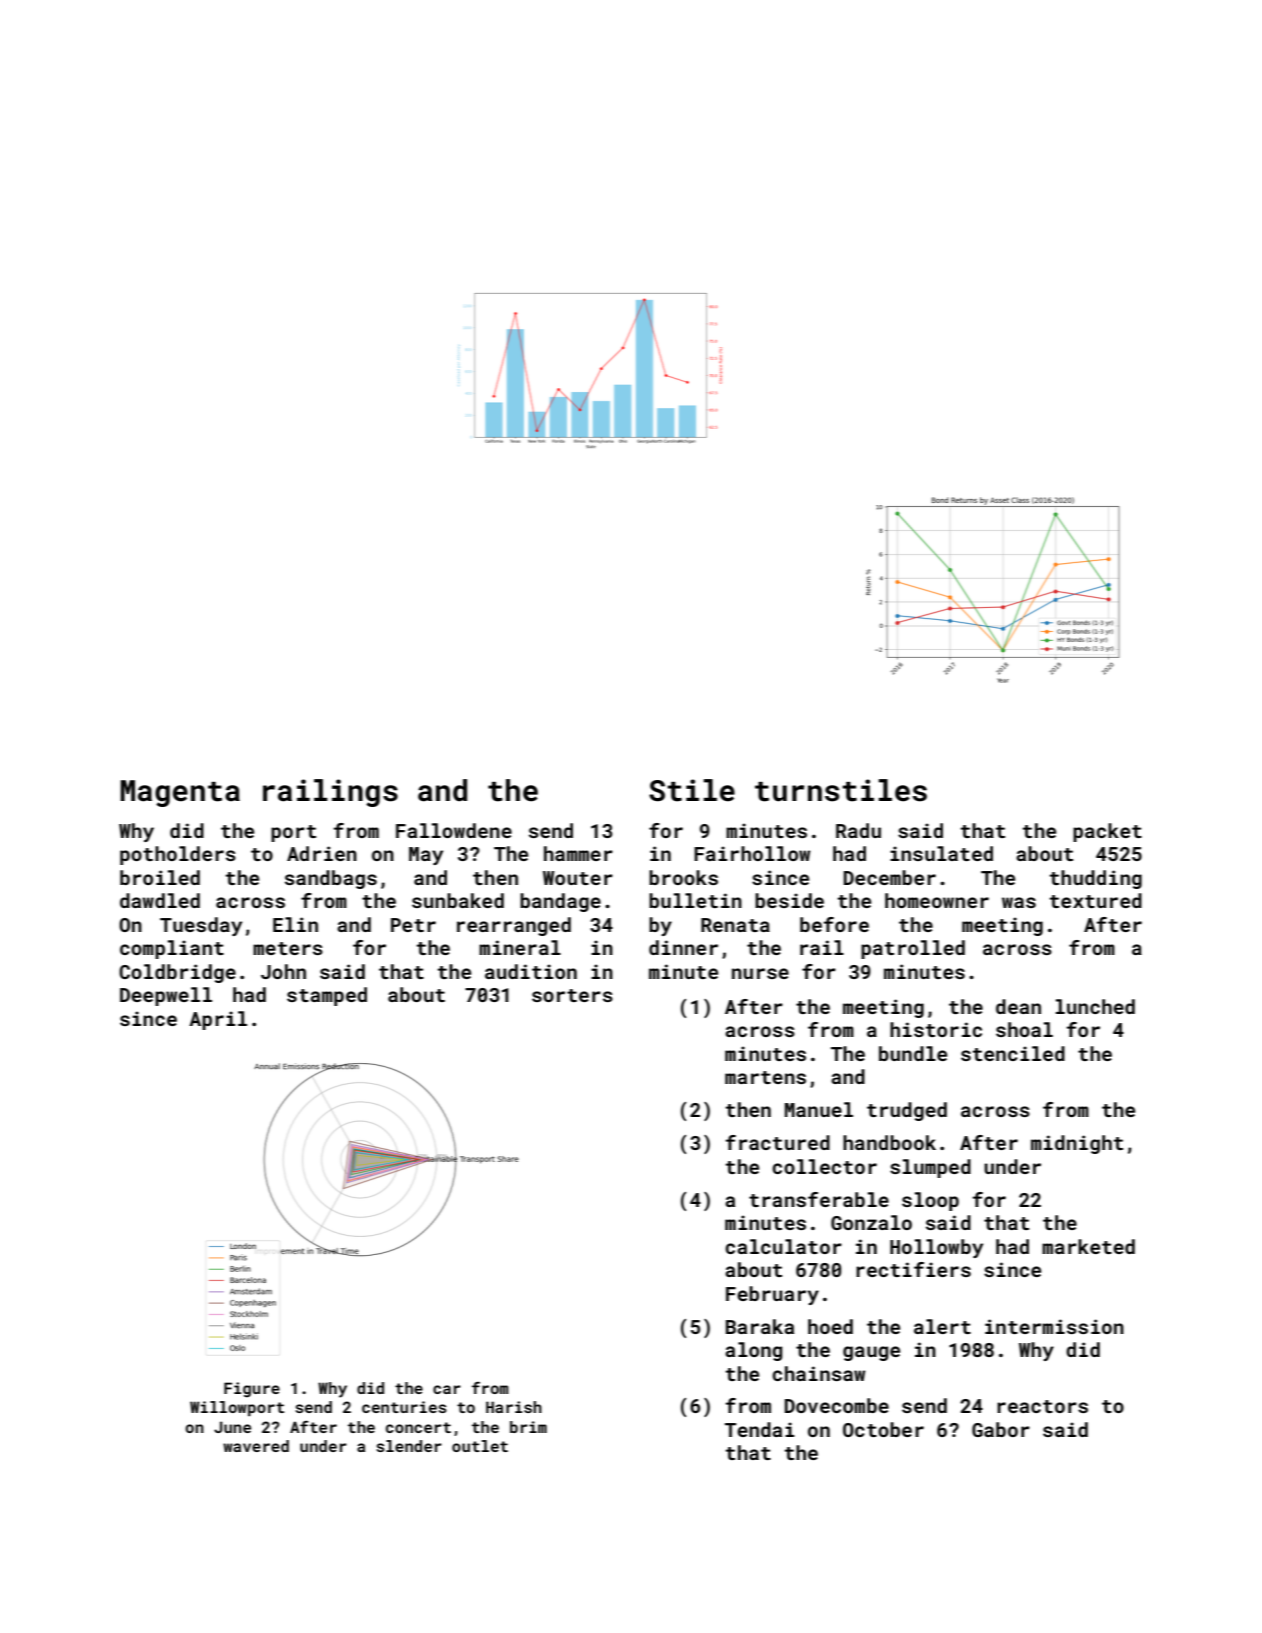  Describe the element at coordinates (252, 1390) in the image. I see `Figure` at that location.
